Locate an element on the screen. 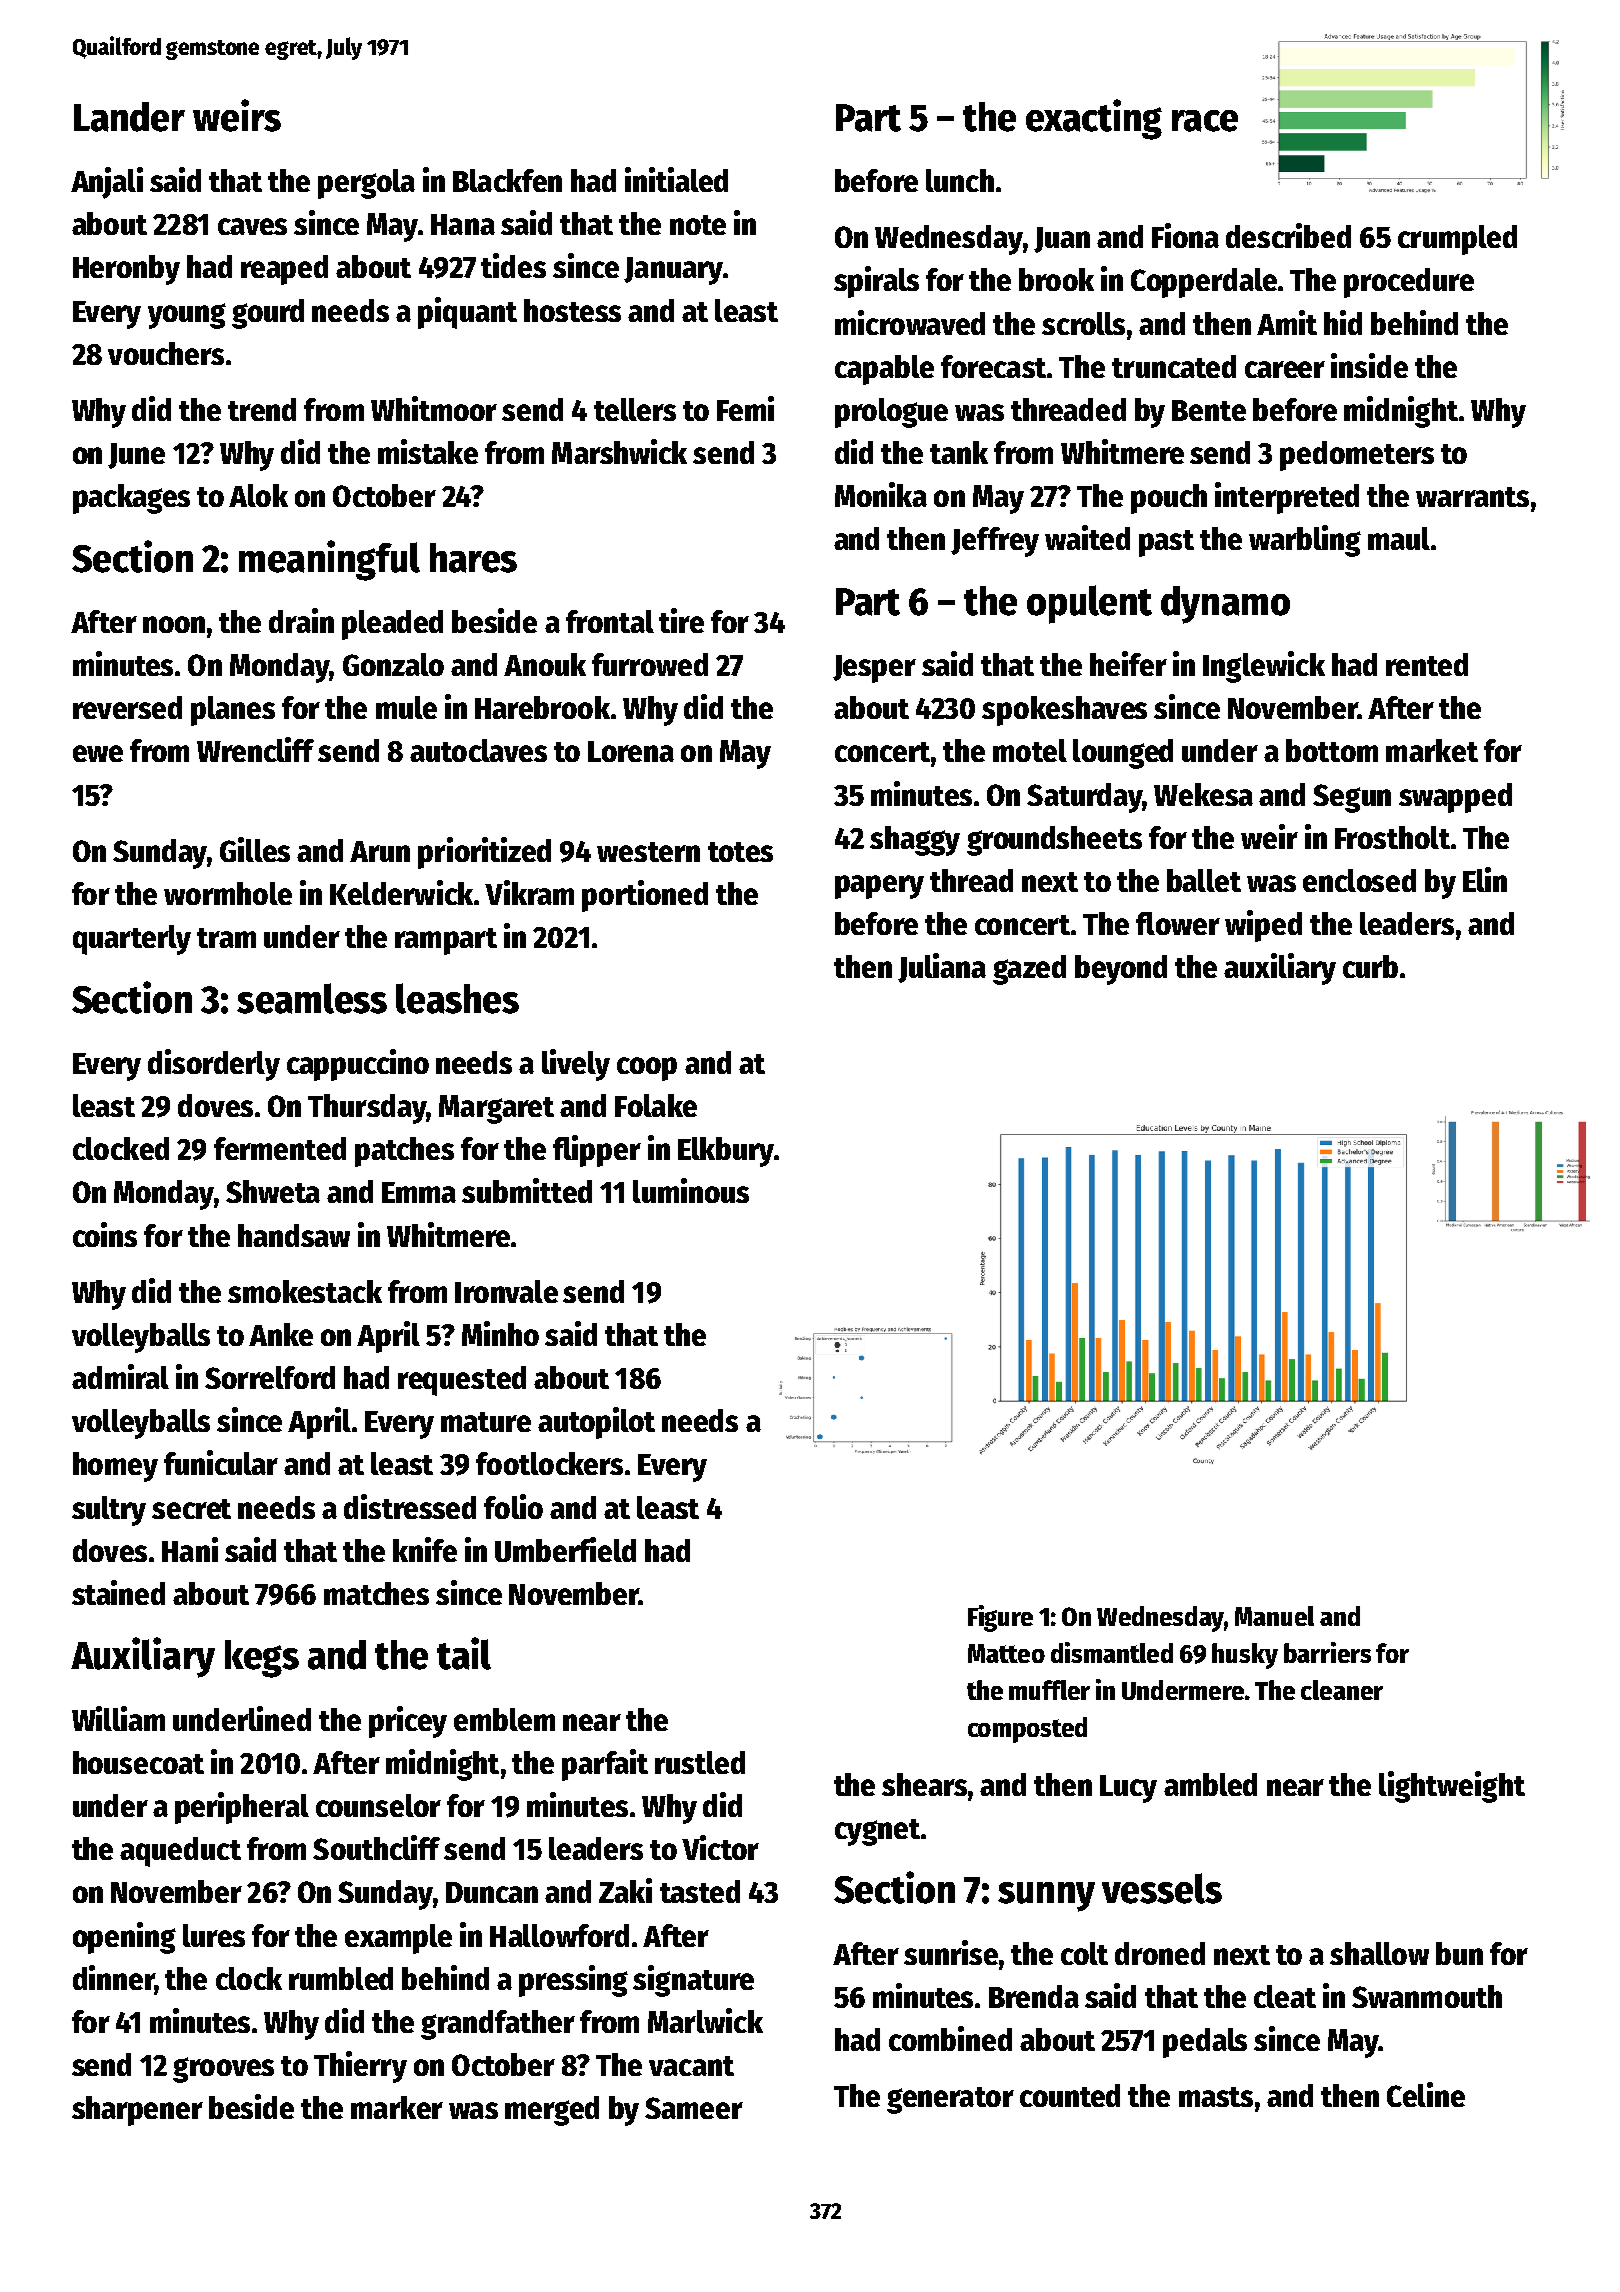  ballet is located at coordinates (1204, 880).
